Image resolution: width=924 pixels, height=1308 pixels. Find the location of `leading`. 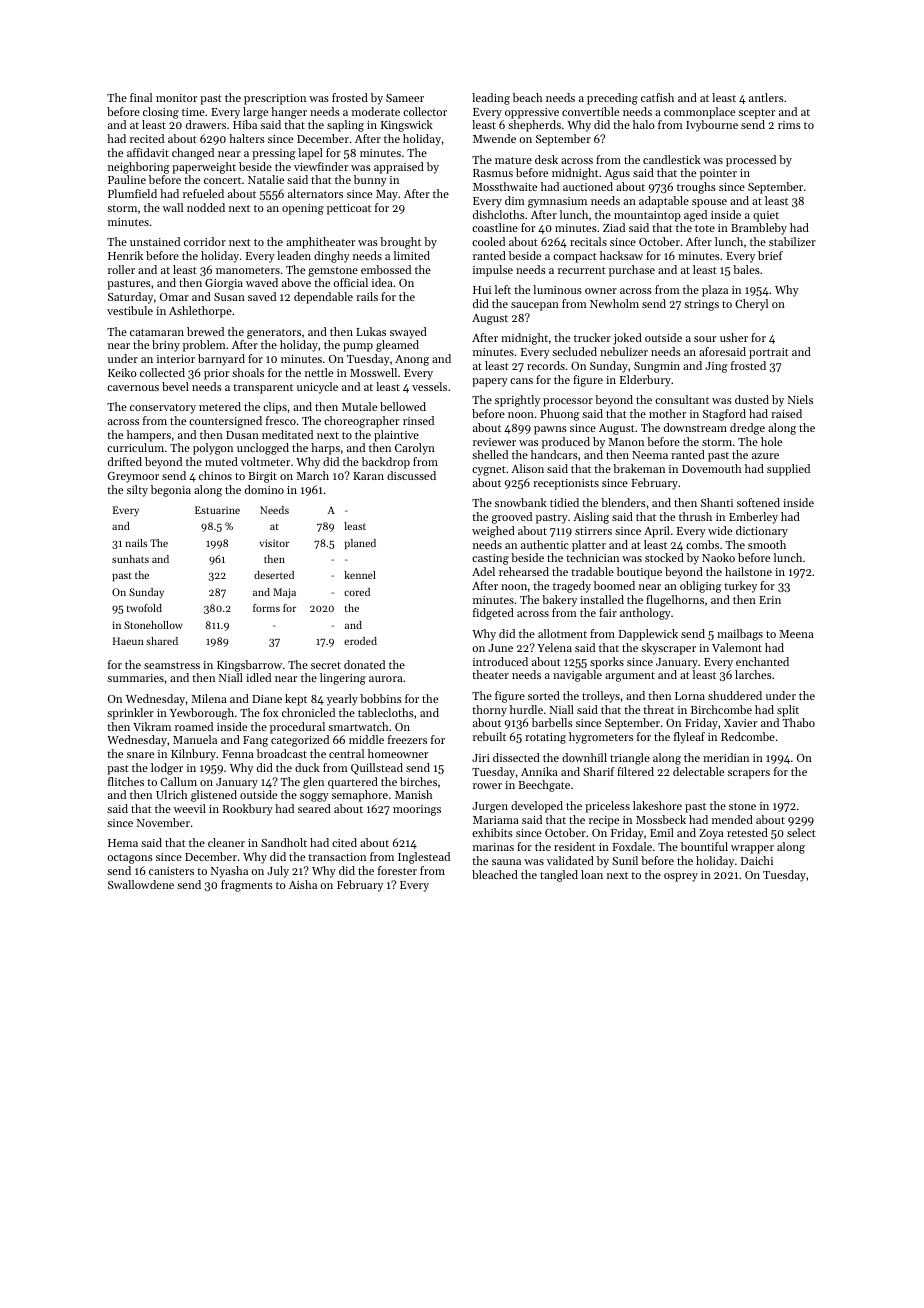

leading is located at coordinates (491, 99).
